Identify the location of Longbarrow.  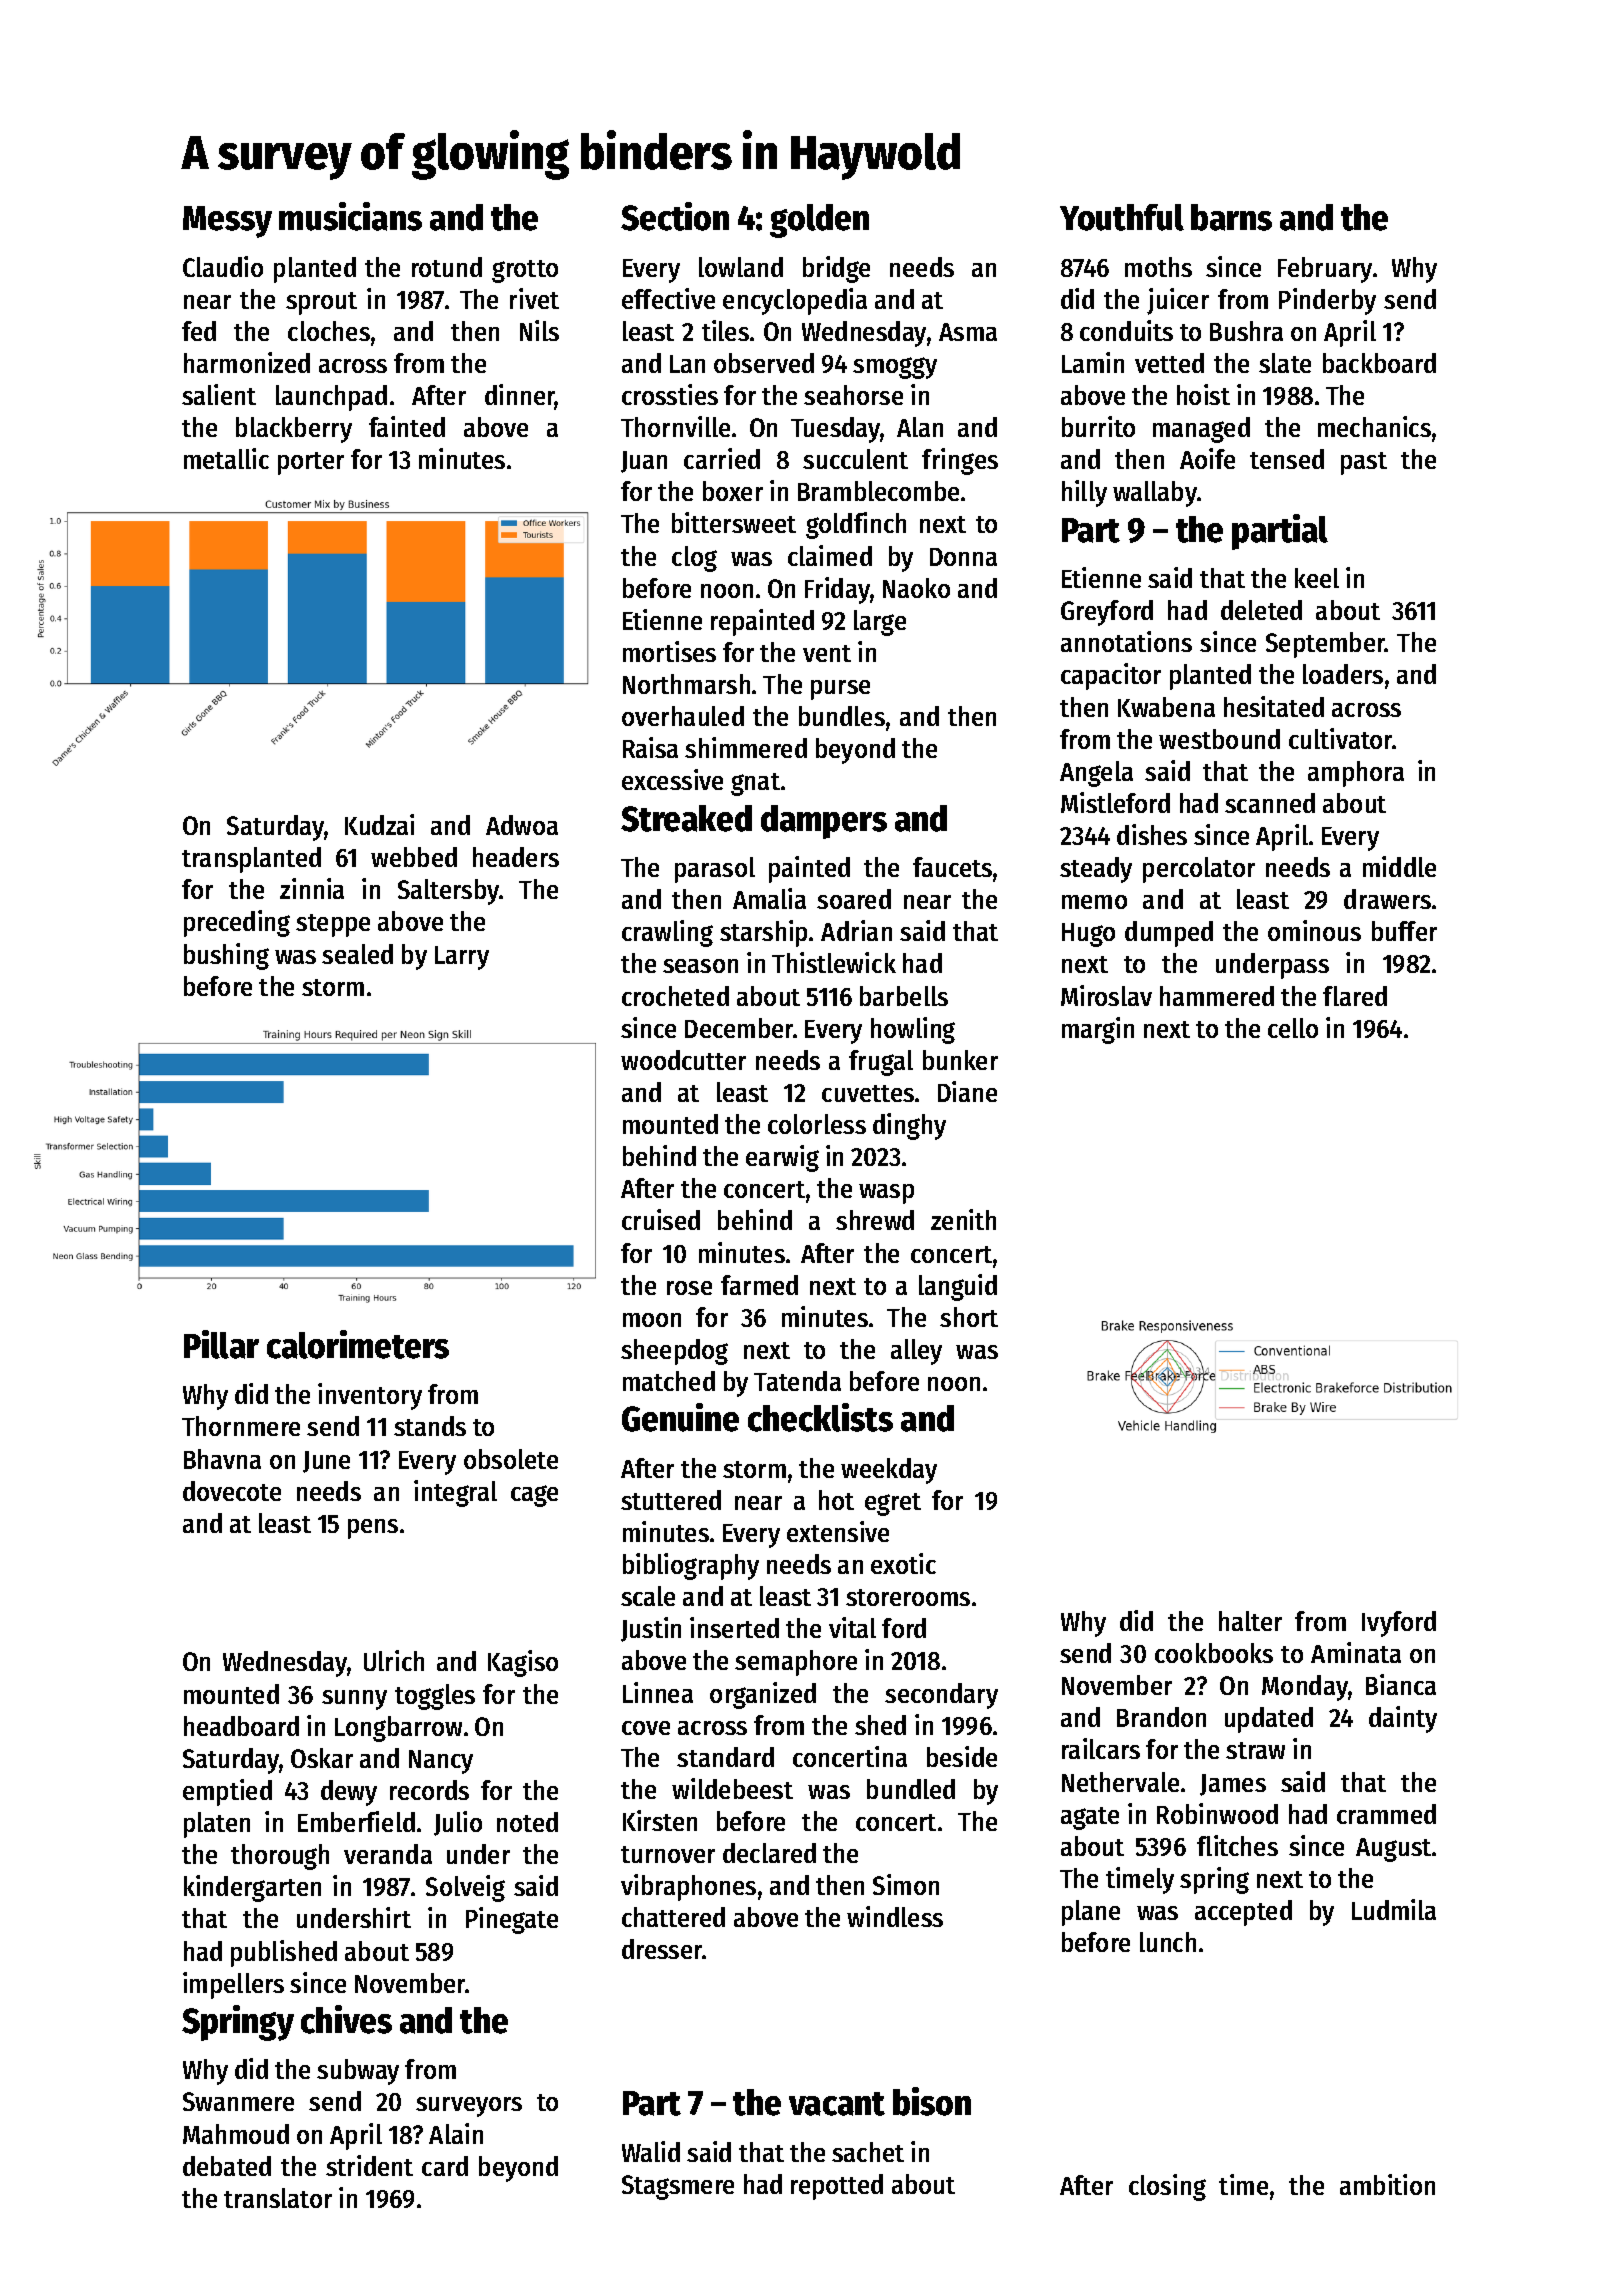
(398, 1729).
